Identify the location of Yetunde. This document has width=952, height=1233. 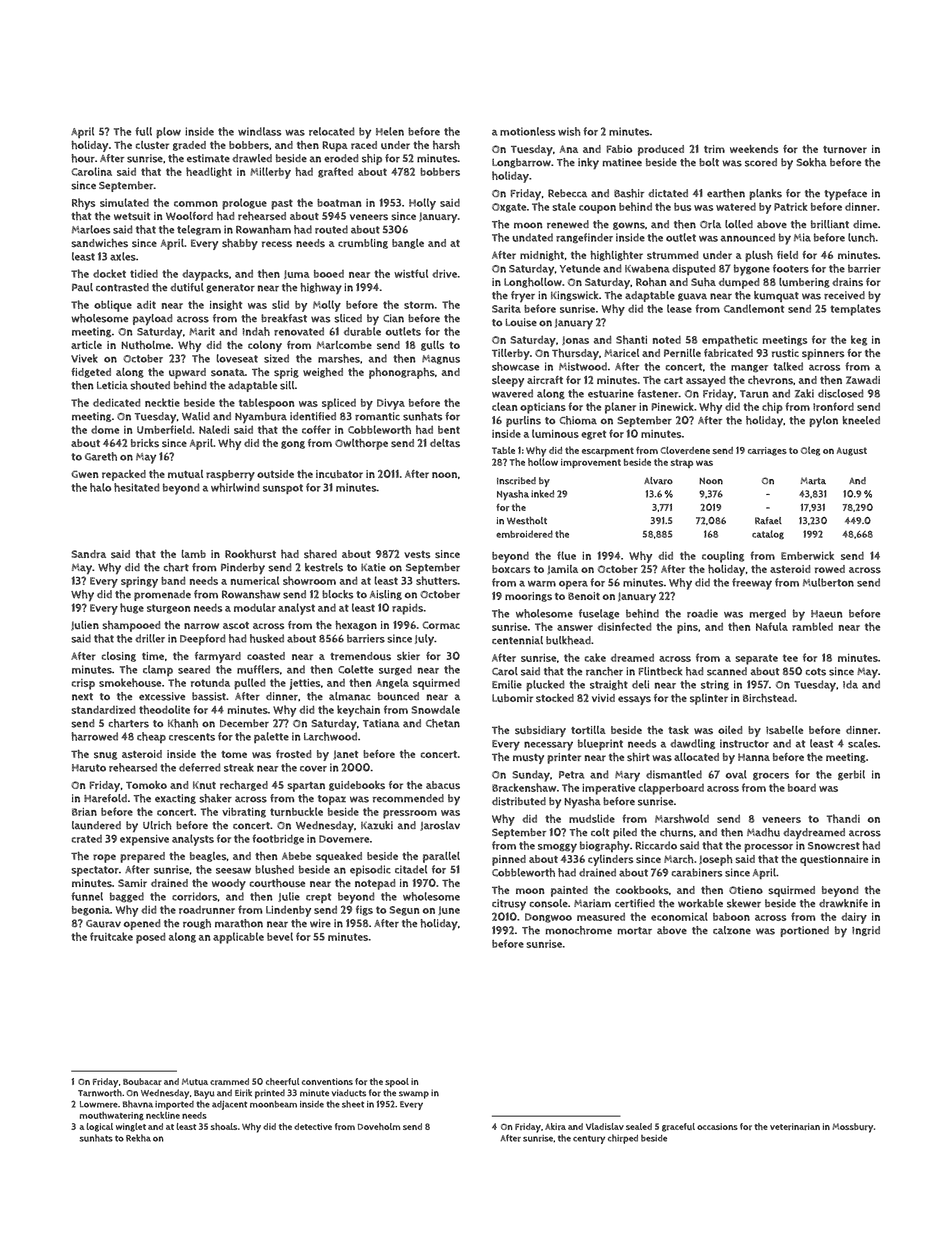
(580, 268).
